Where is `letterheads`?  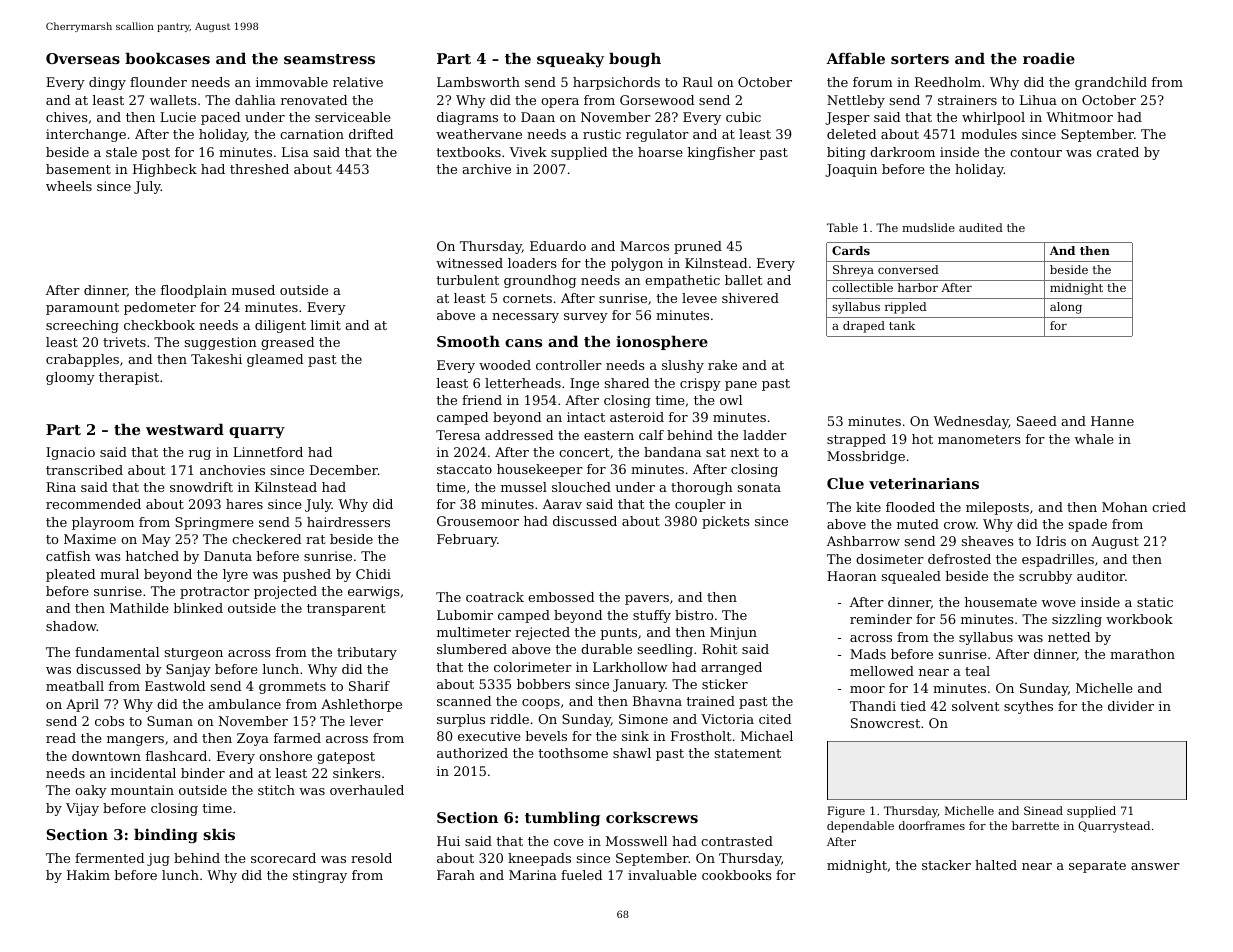
letterheads is located at coordinates (523, 383).
